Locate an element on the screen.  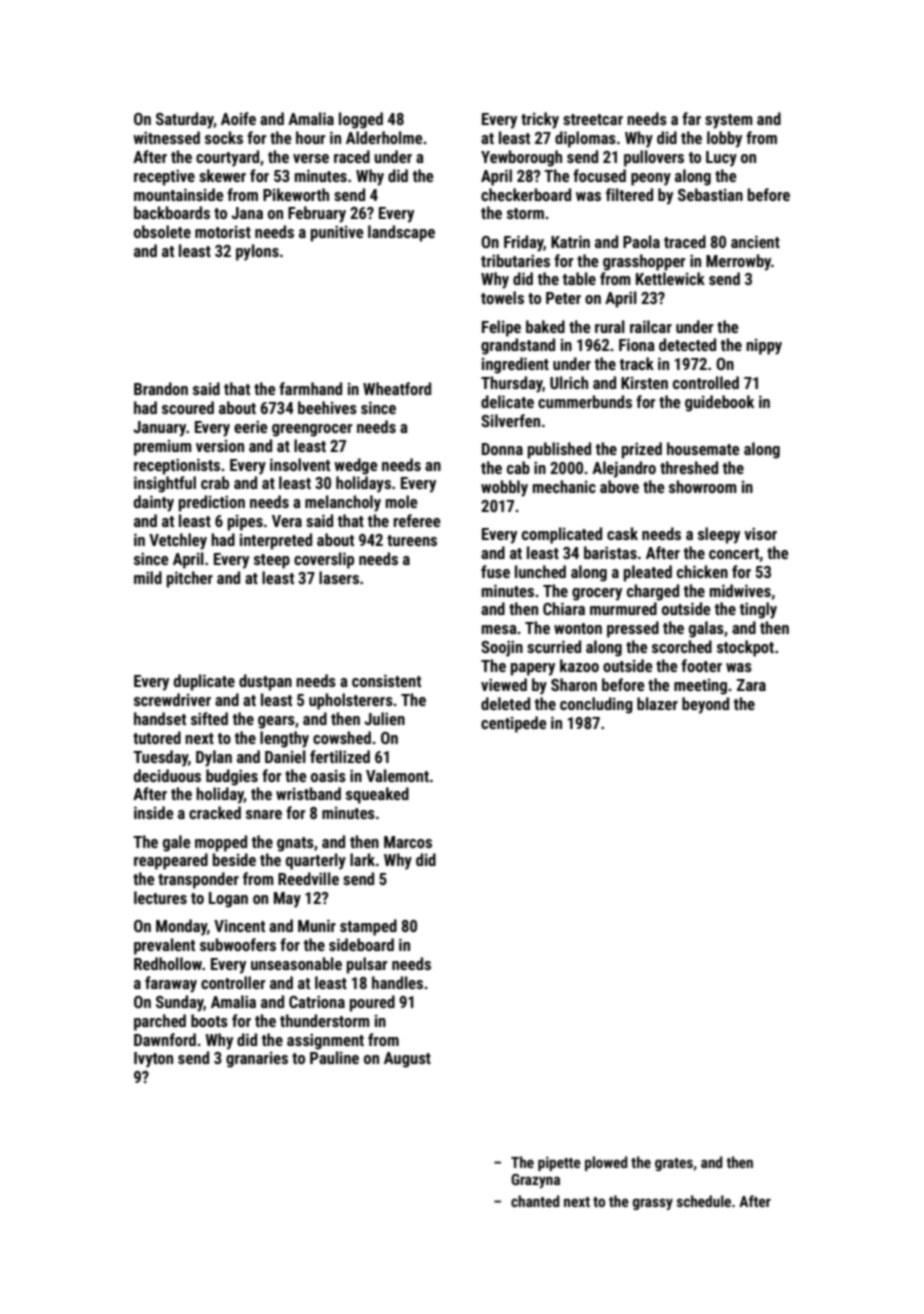
Merrowby is located at coordinates (738, 262).
